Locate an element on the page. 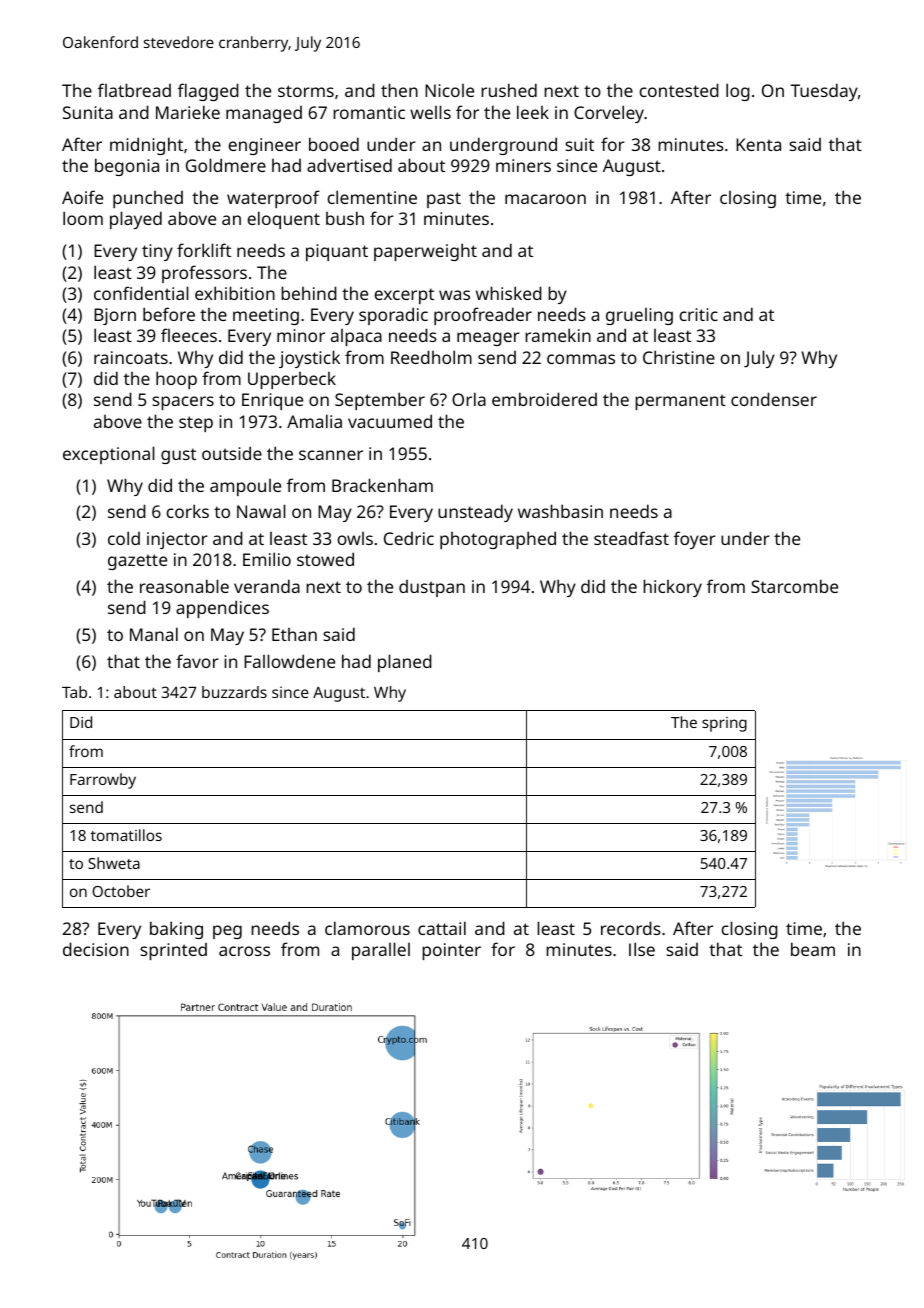  Tab is located at coordinates (74, 692).
